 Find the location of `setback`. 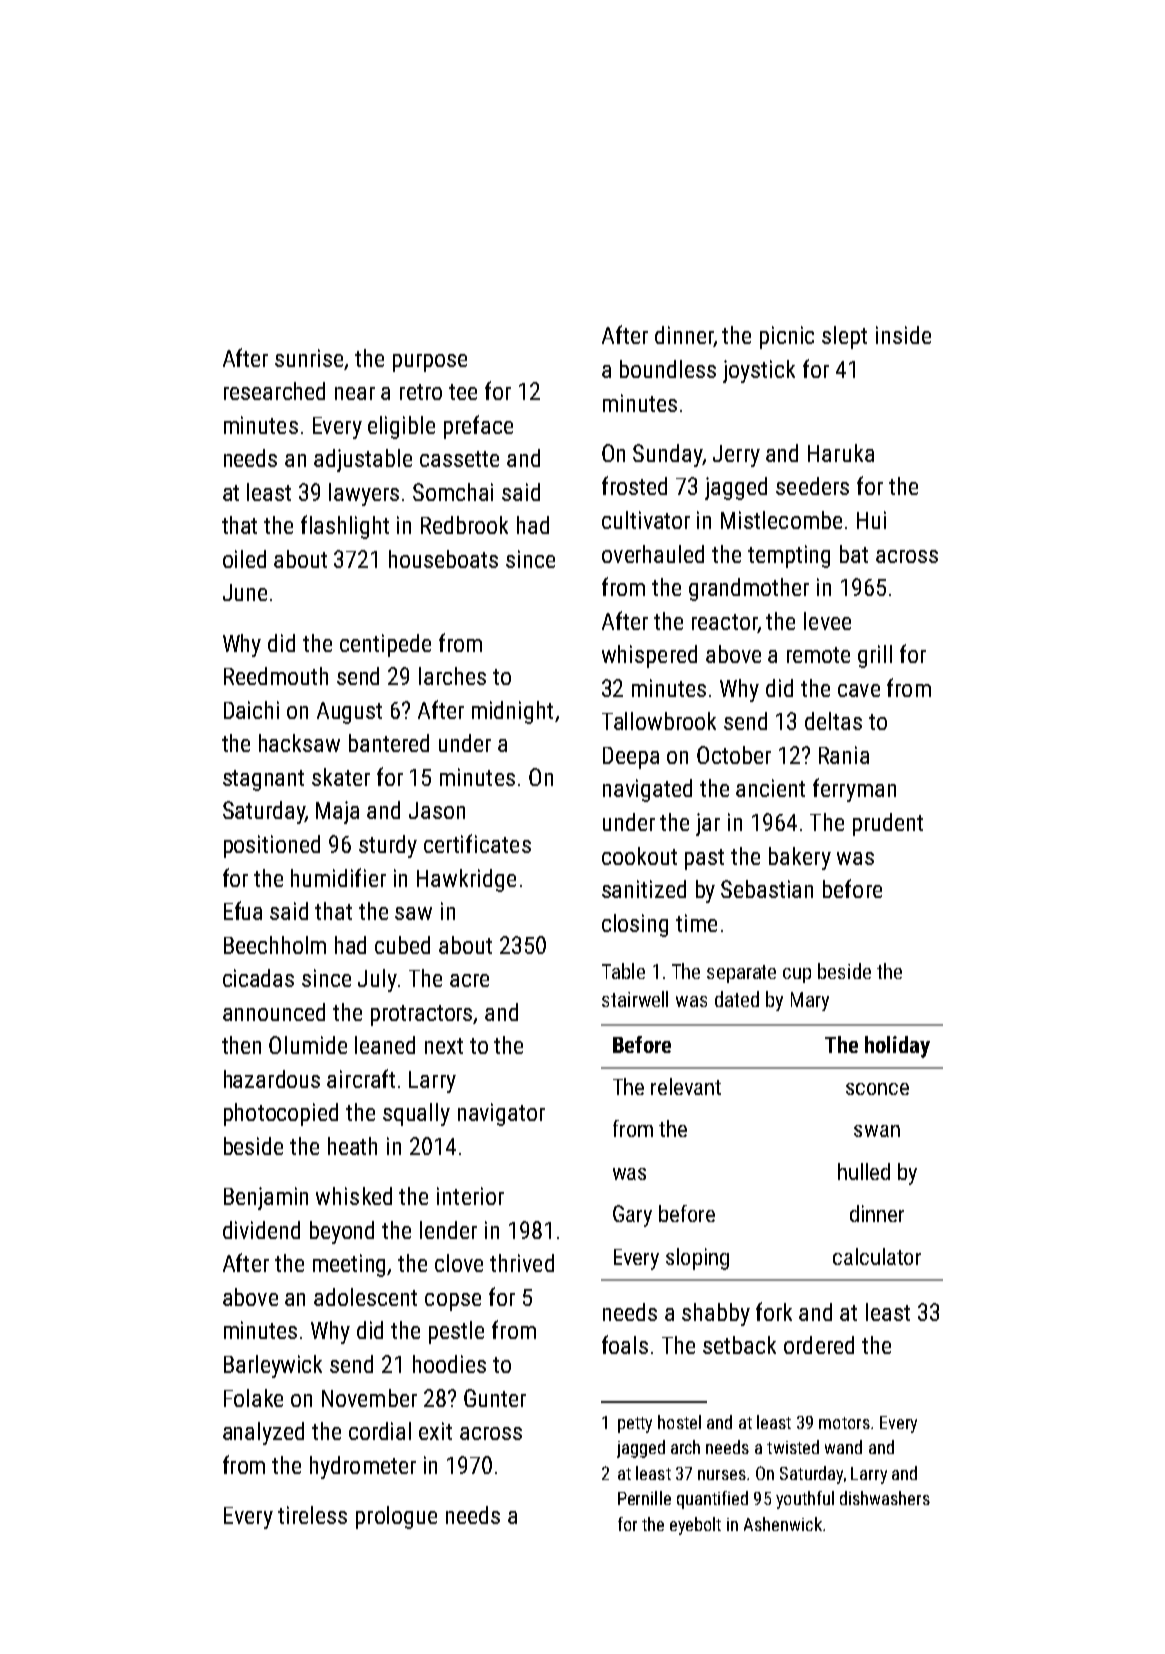

setback is located at coordinates (739, 1345).
